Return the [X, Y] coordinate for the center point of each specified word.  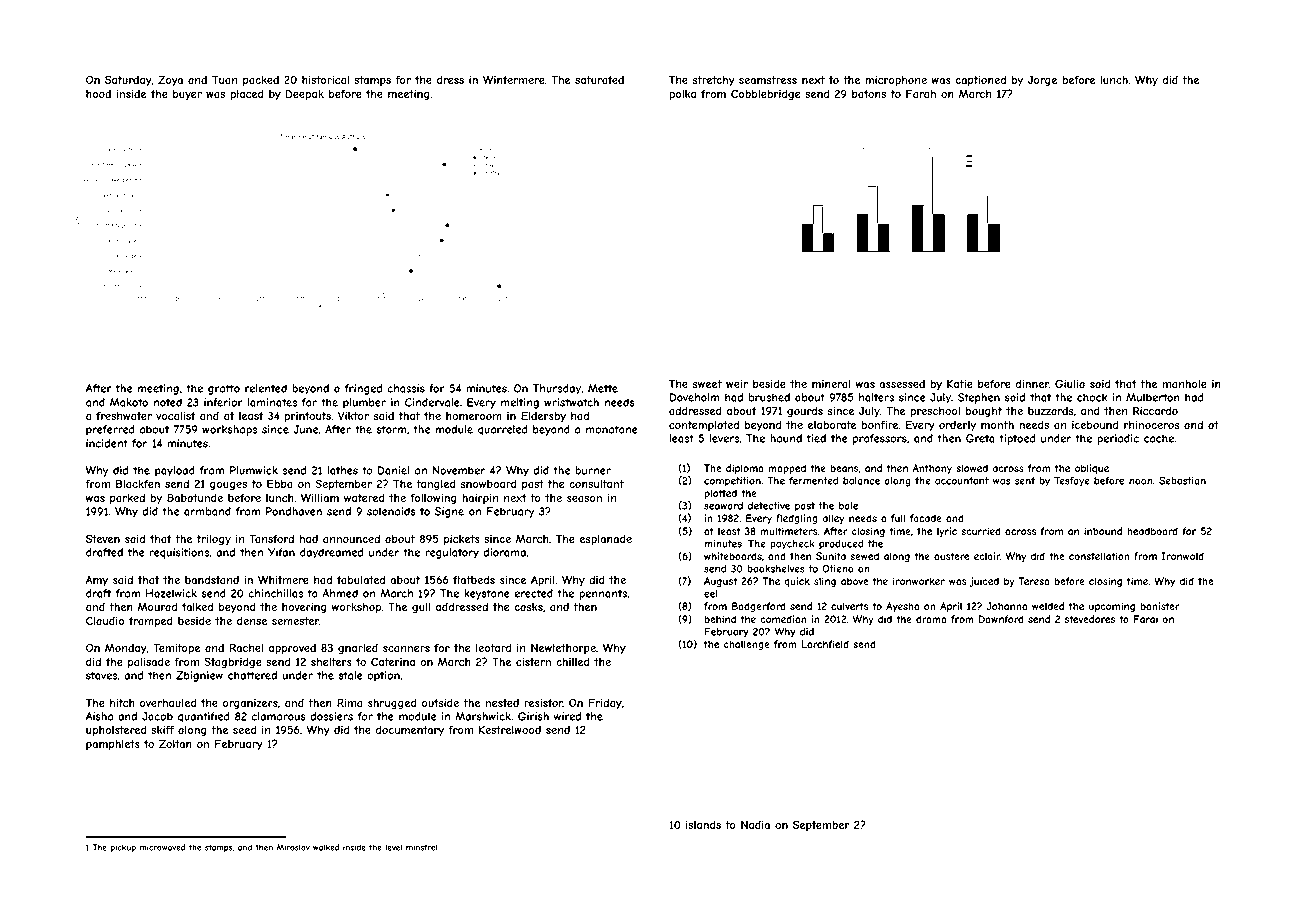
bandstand [212, 579]
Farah [921, 93]
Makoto [129, 402]
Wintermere [514, 79]
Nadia [755, 825]
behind [720, 619]
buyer [187, 95]
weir [737, 384]
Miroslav [293, 847]
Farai [1145, 619]
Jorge [1042, 81]
